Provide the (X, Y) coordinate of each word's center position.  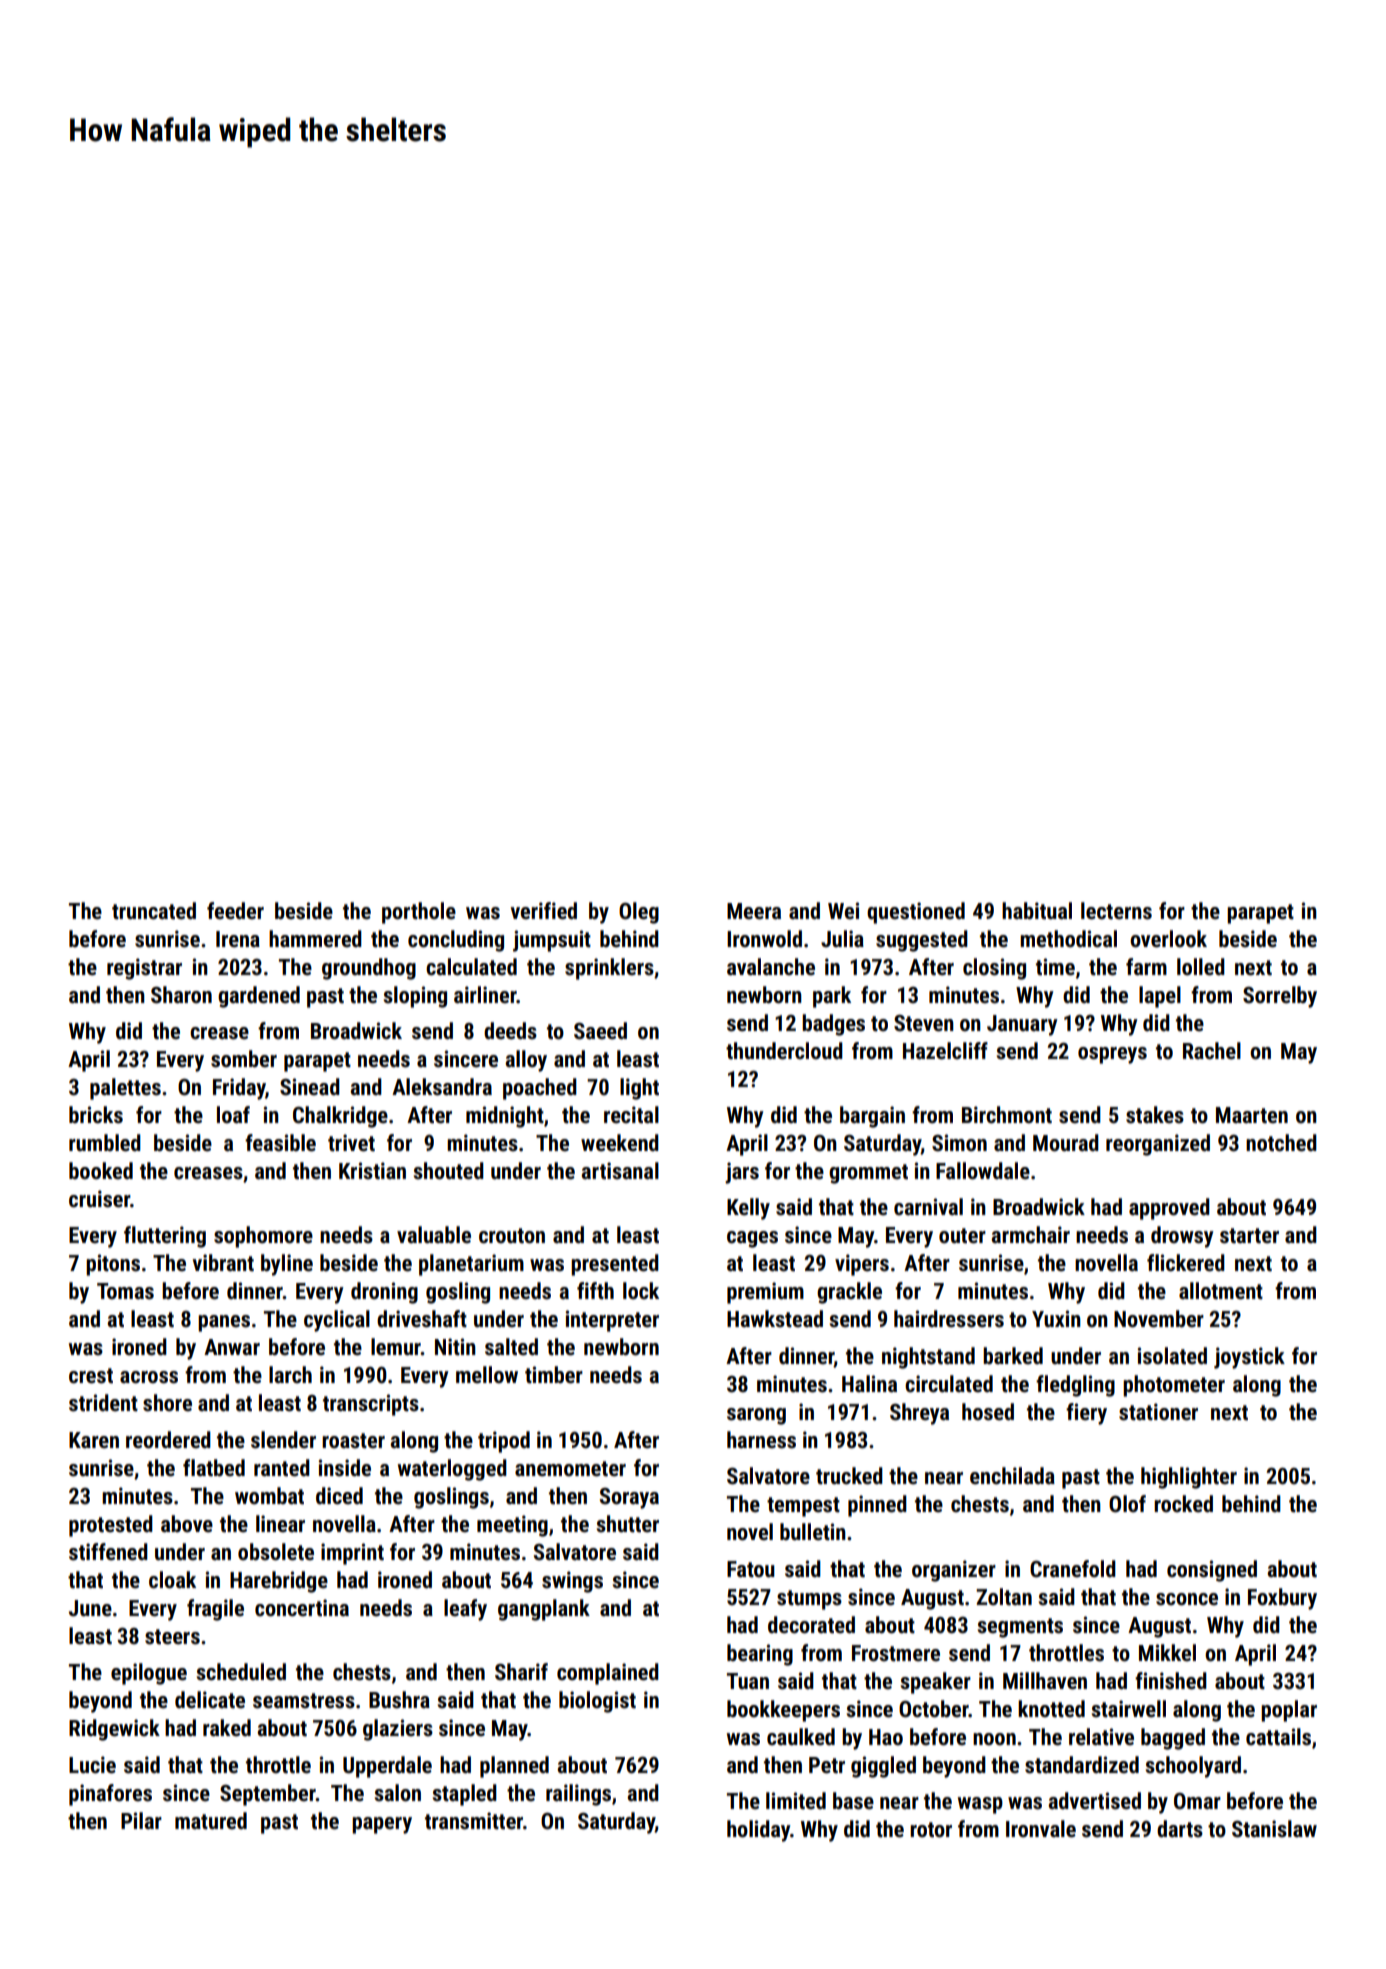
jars (742, 1173)
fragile (215, 1610)
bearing (760, 1655)
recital (631, 1115)
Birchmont (1007, 1115)
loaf (233, 1115)
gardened (259, 997)
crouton (512, 1236)
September (268, 1795)
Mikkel (1167, 1653)
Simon (959, 1143)
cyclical (337, 1321)
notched (1281, 1143)
